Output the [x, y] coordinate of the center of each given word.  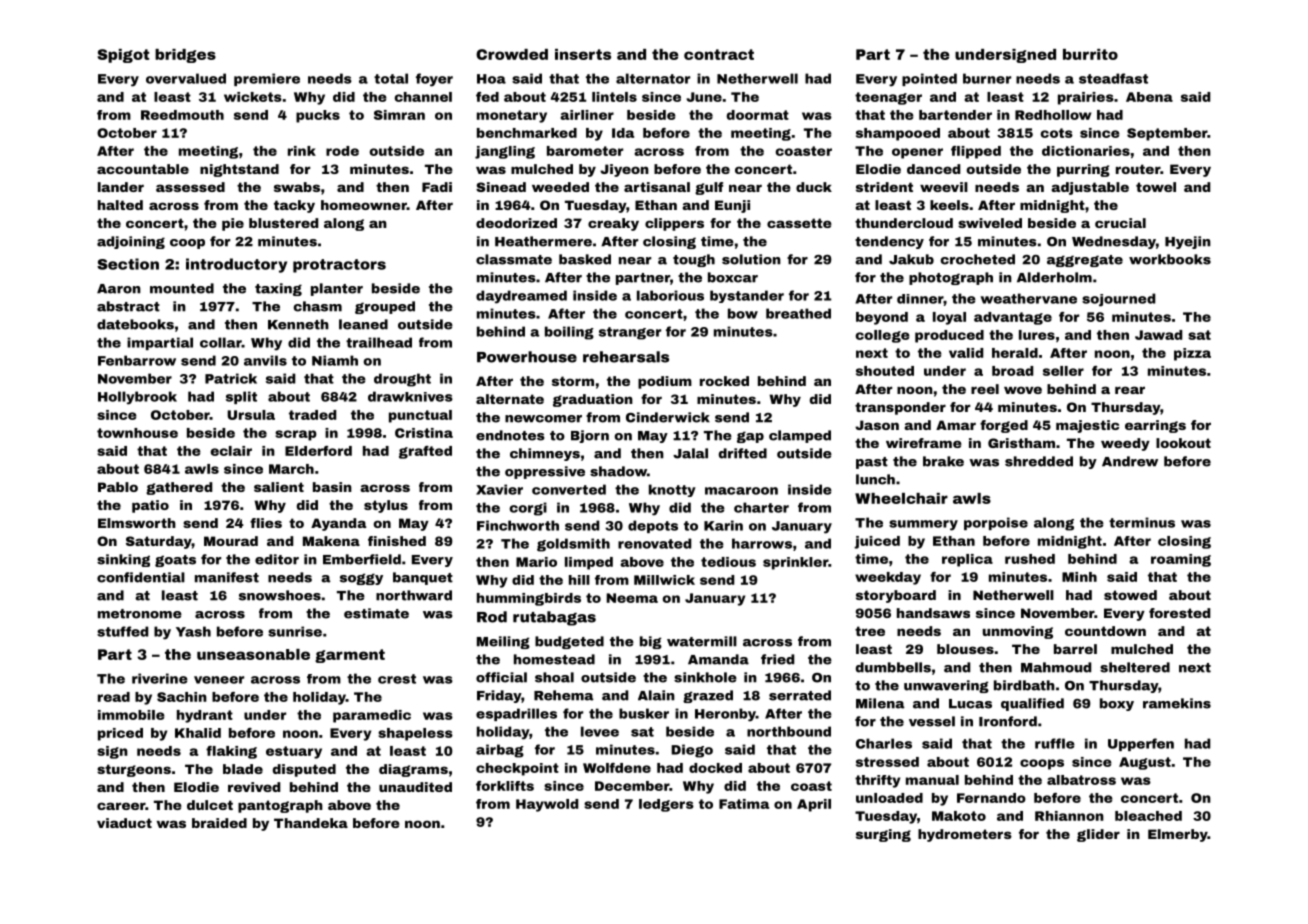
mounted [182, 288]
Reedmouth [182, 115]
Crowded [512, 54]
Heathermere [543, 241]
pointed [929, 79]
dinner [920, 299]
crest [397, 679]
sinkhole [705, 677]
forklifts [505, 786]
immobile [131, 715]
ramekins [1177, 703]
